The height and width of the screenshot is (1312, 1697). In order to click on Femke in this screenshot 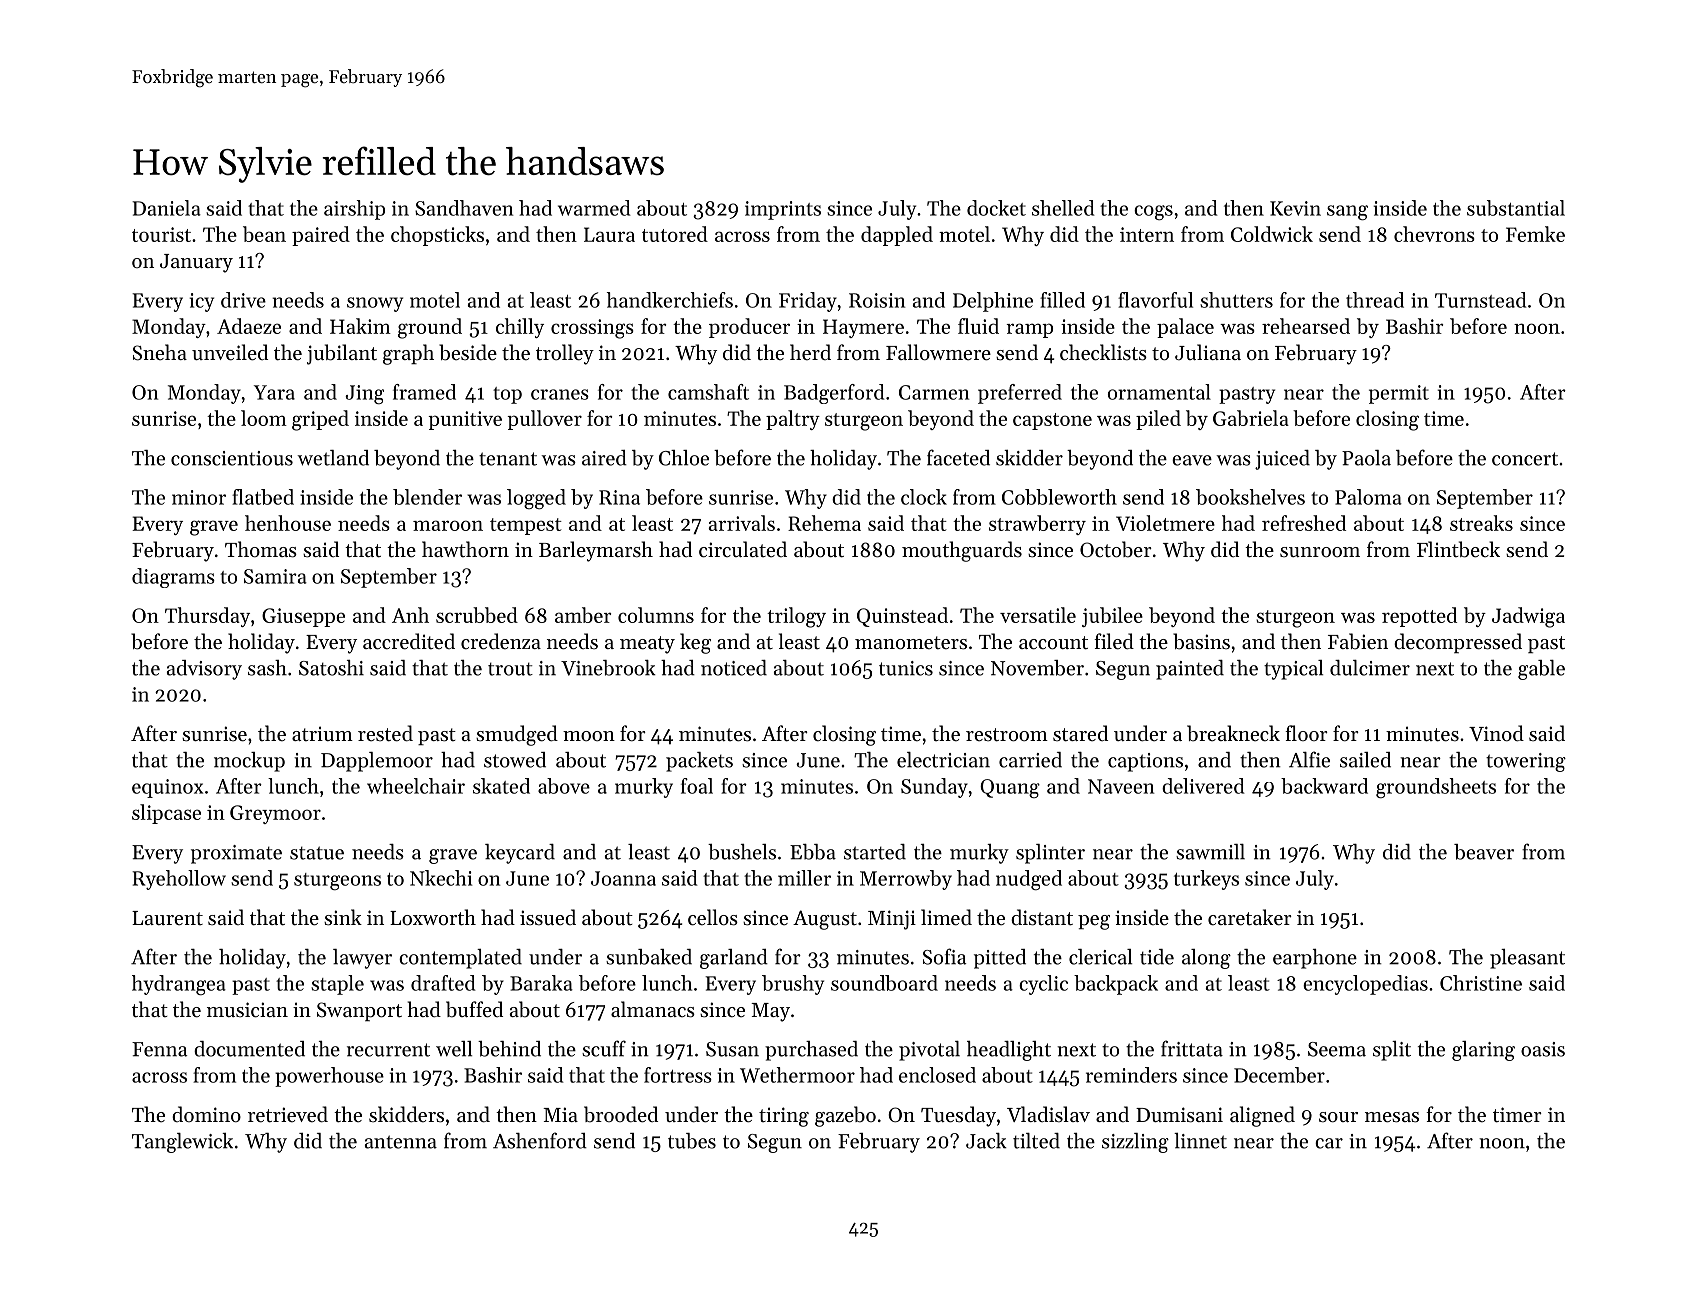, I will do `click(1535, 234)`.
